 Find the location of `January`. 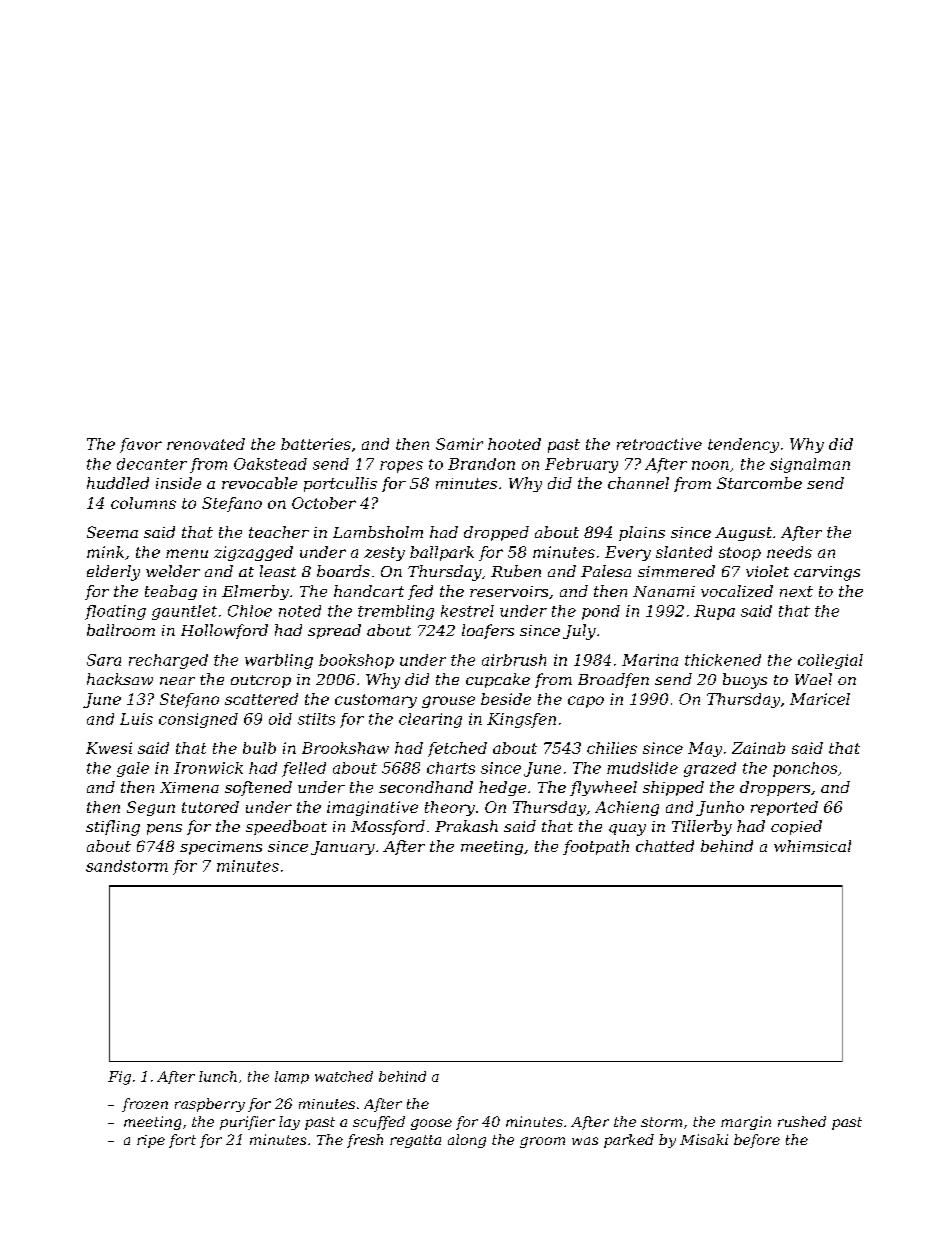

January is located at coordinates (343, 848).
